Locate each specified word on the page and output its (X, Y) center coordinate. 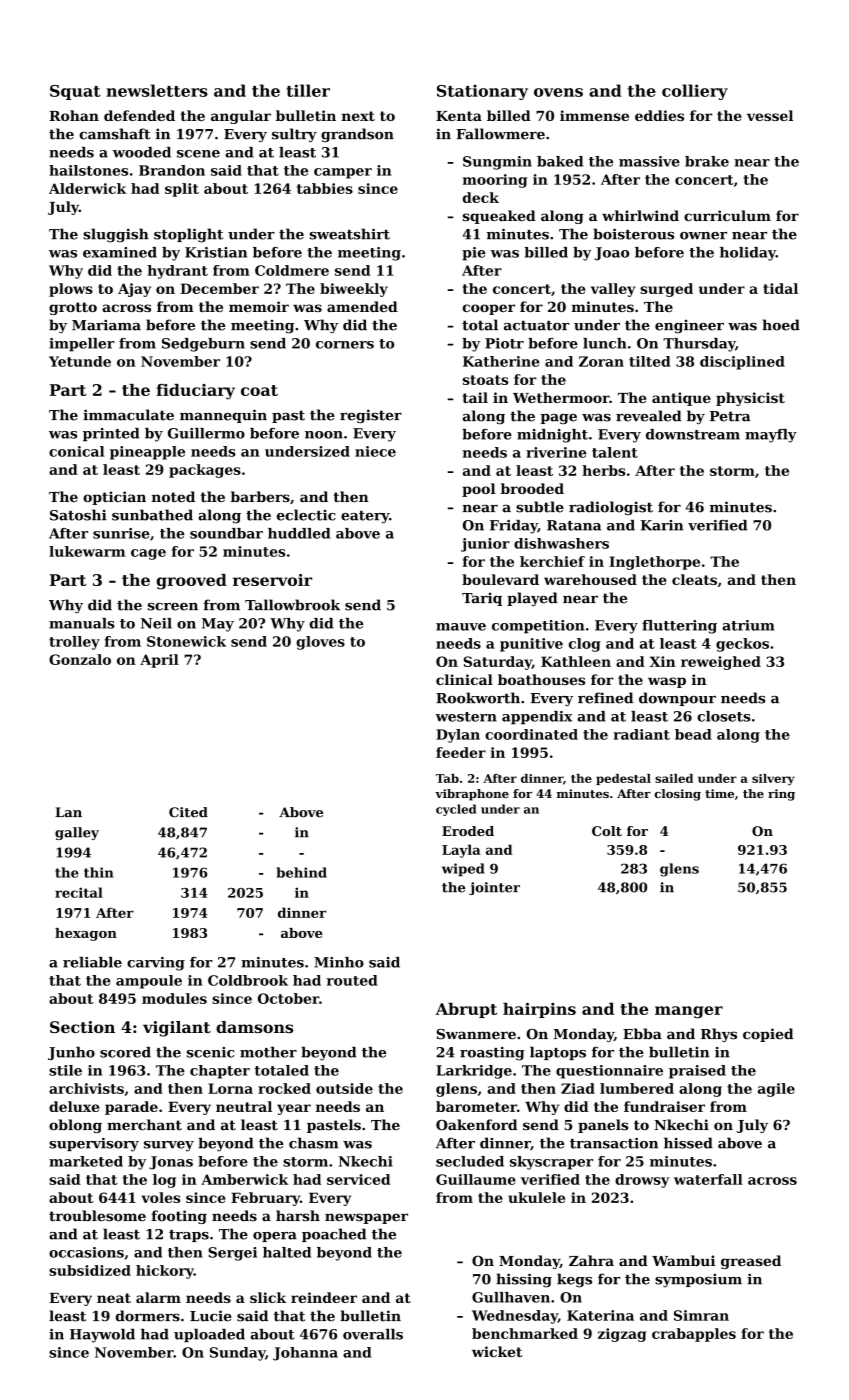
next (358, 116)
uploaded (209, 1335)
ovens (558, 92)
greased (751, 1262)
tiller (308, 90)
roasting (492, 1054)
